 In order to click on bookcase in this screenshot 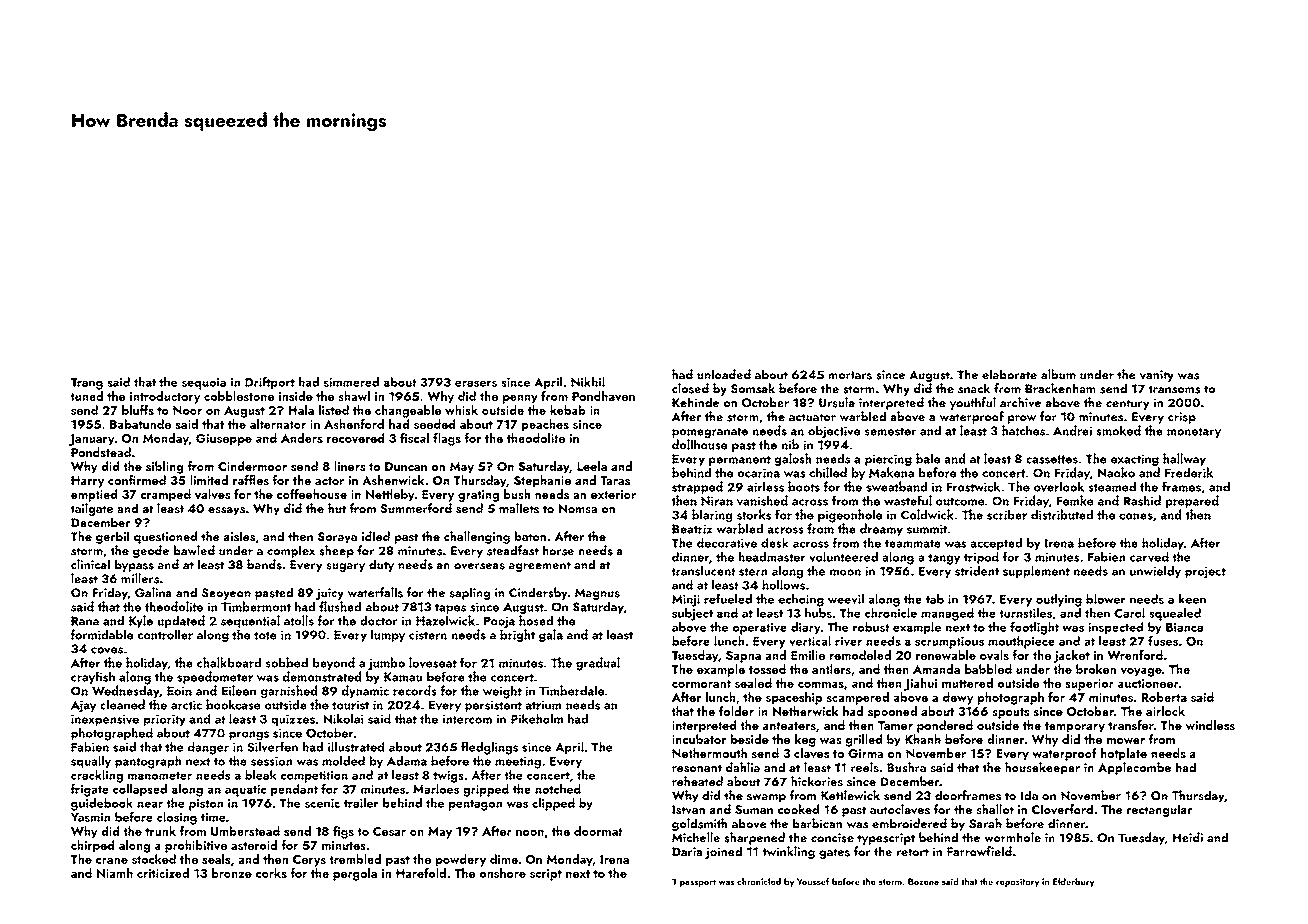, I will do `click(233, 704)`.
